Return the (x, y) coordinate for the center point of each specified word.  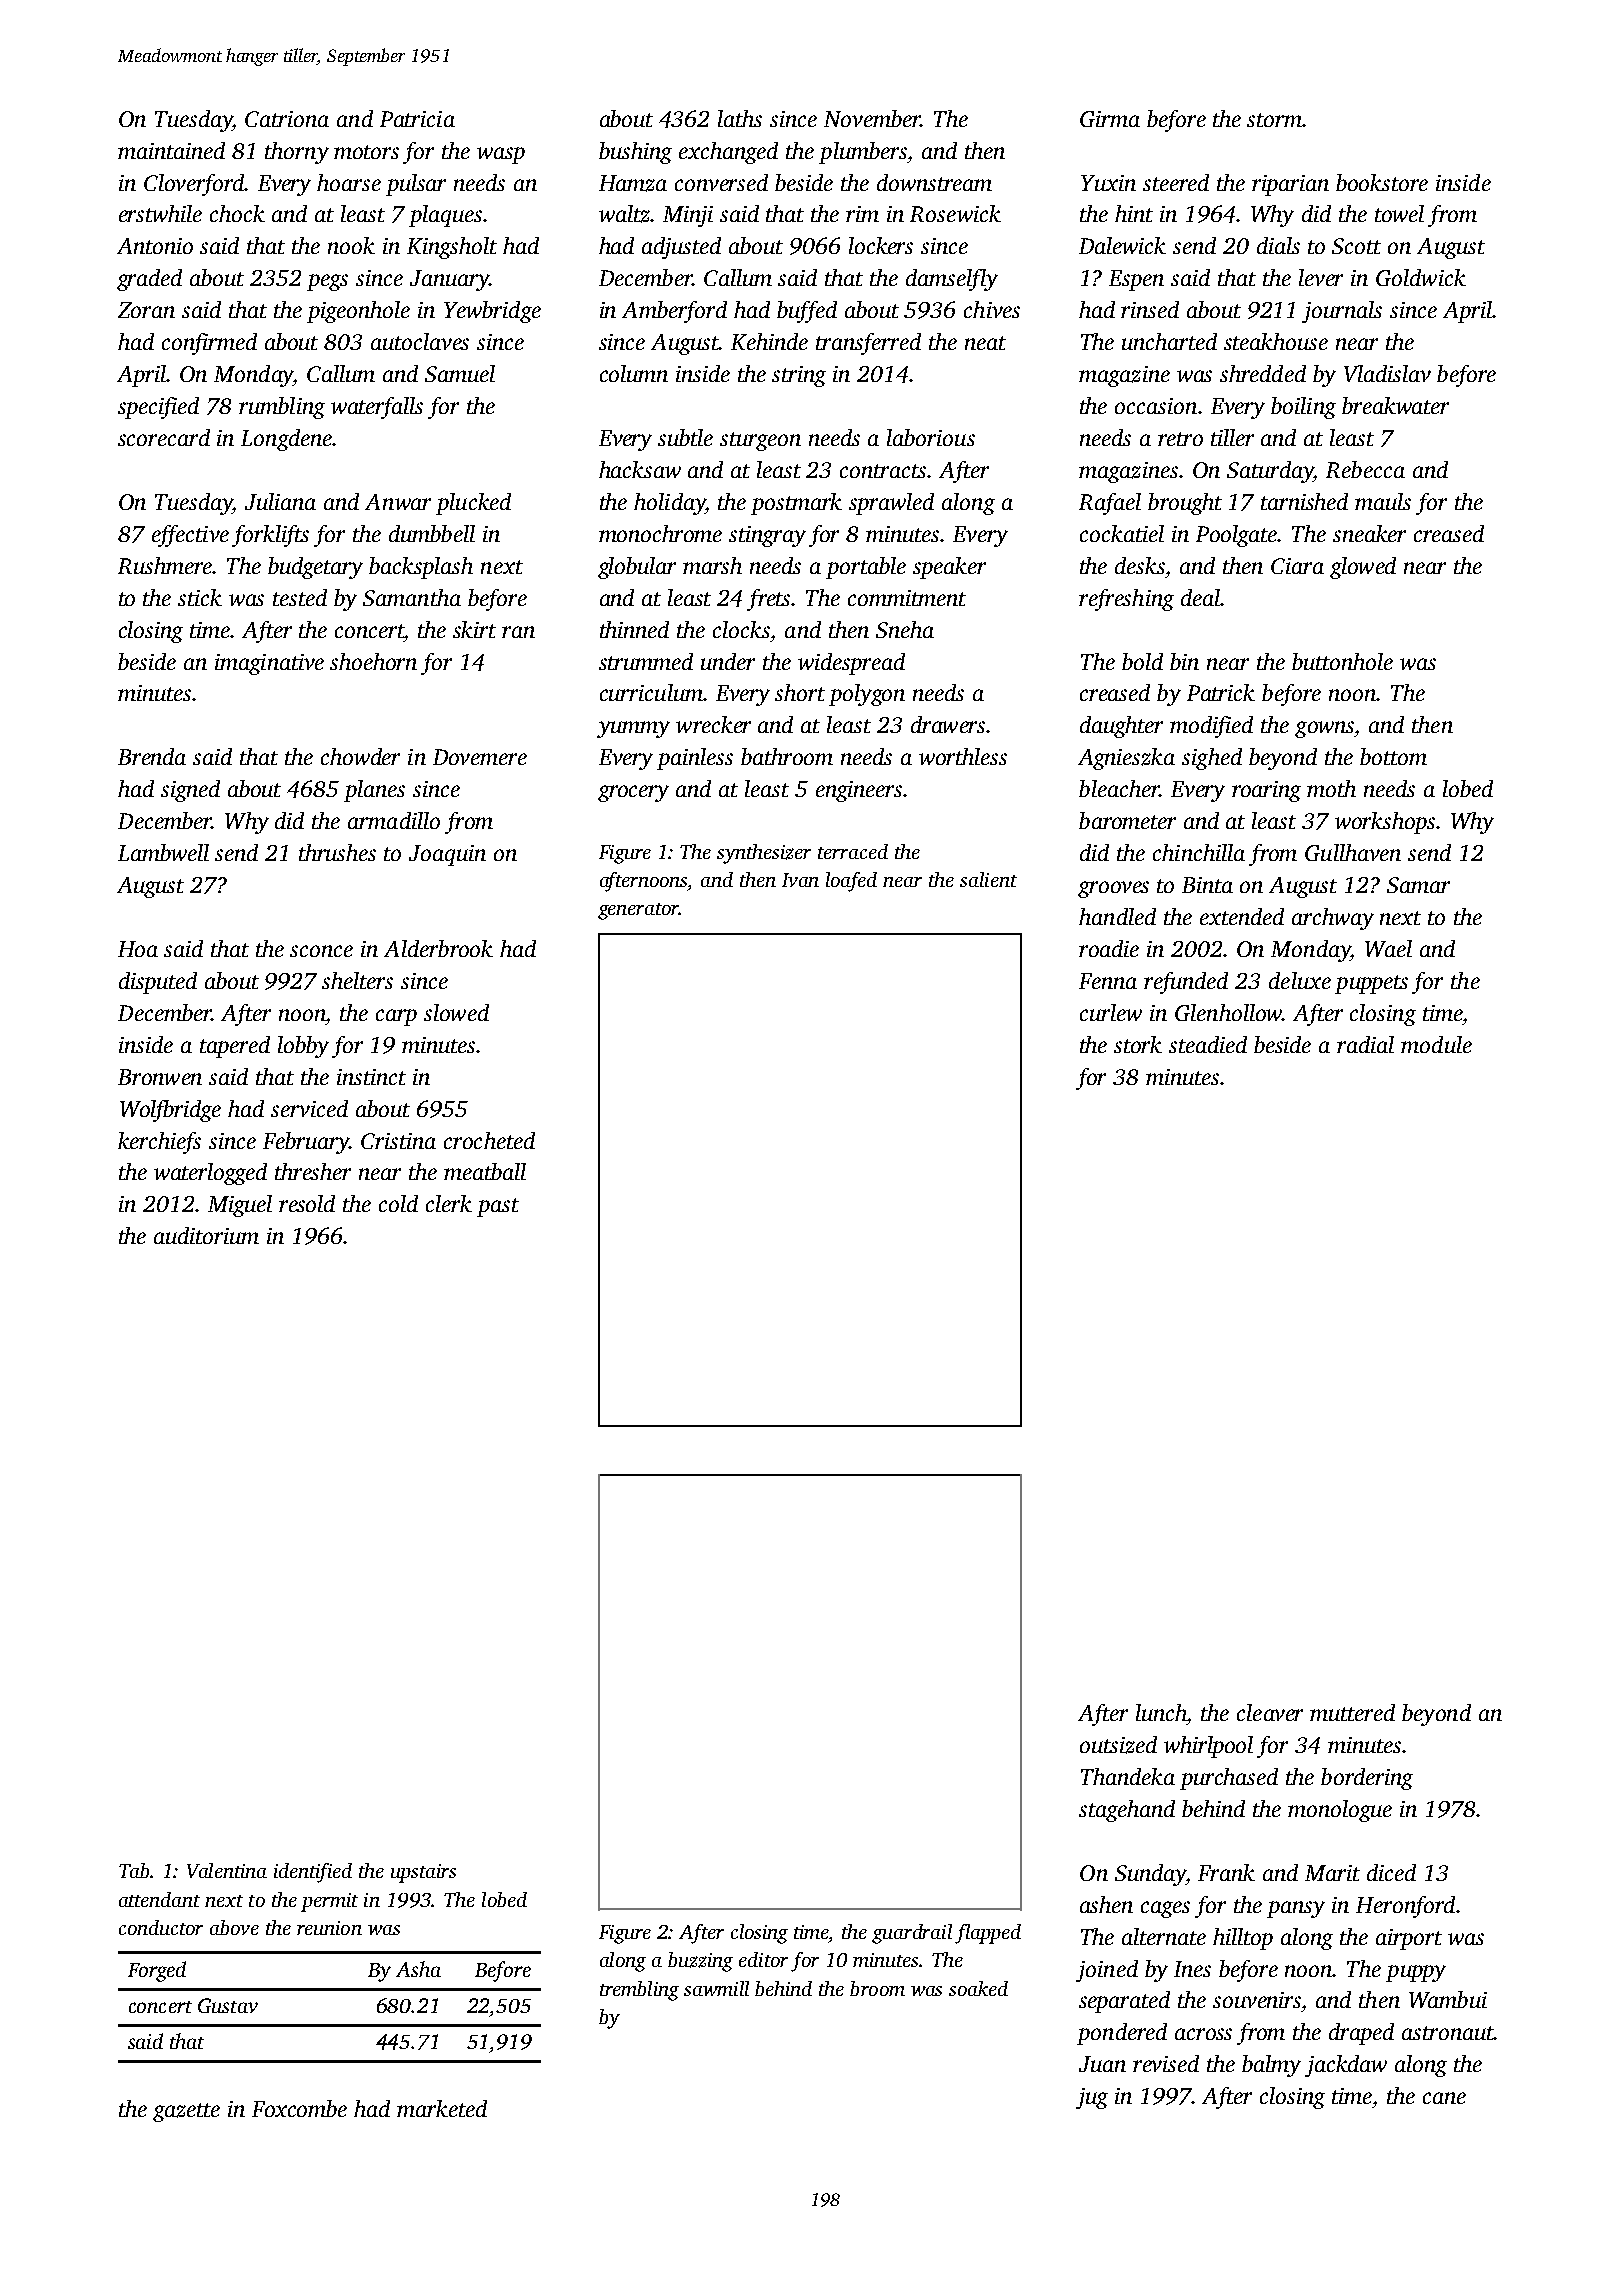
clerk (449, 1203)
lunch (1161, 1712)
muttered (1352, 1712)
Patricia (417, 119)
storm (1274, 120)
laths (740, 118)
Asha (418, 1969)
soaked (978, 1988)
